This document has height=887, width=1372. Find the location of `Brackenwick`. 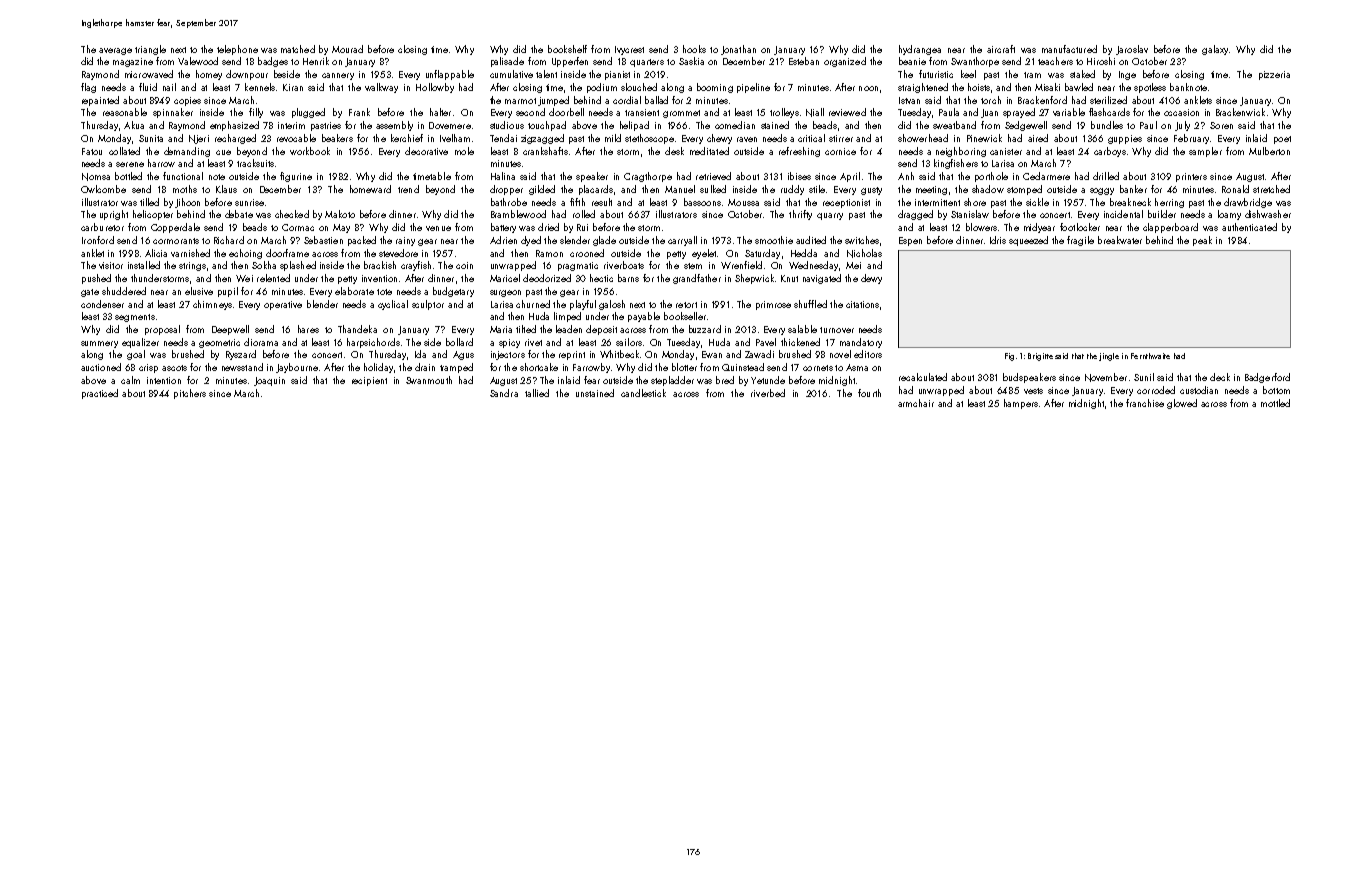

Brackenwick is located at coordinates (1240, 112).
